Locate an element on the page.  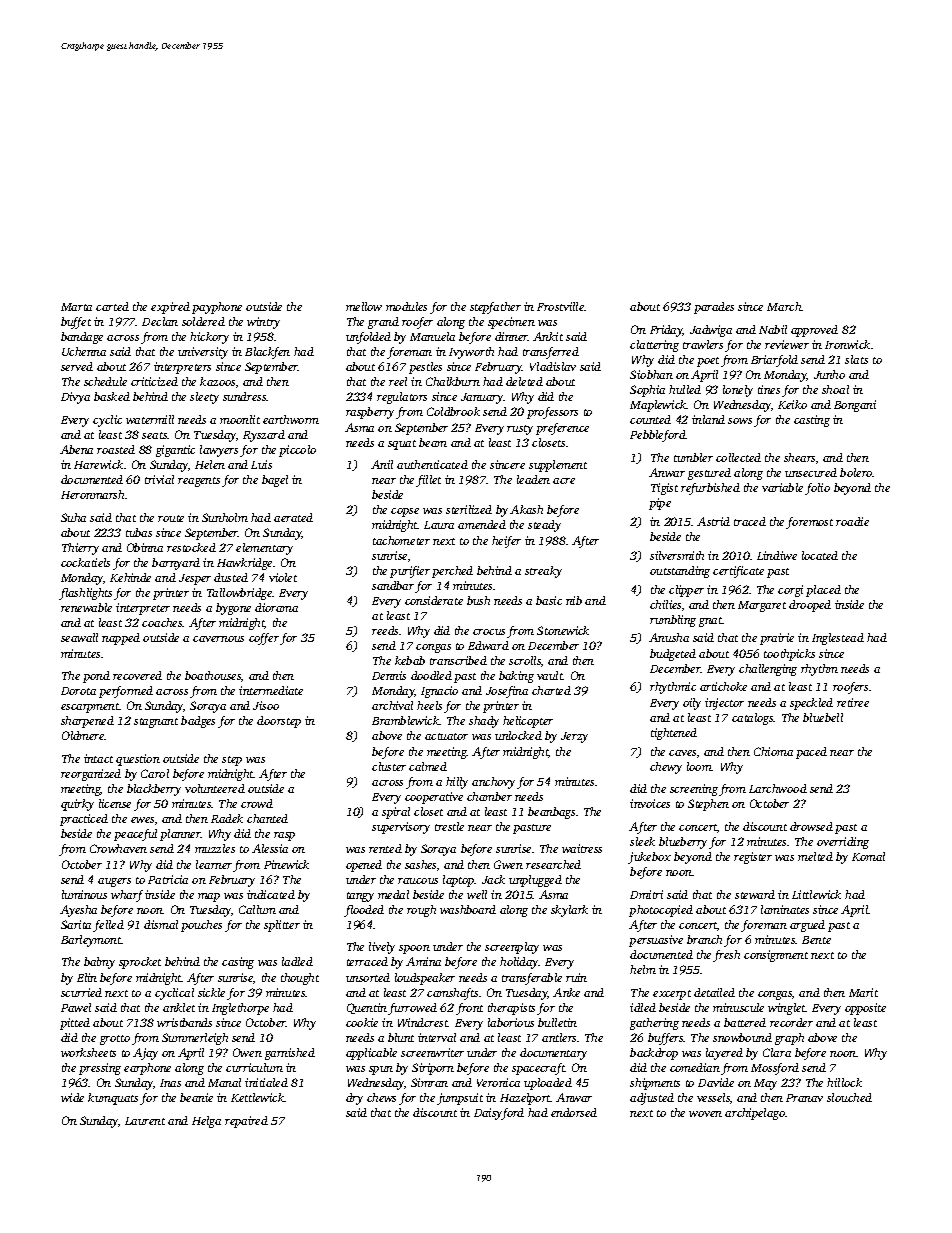
intermediate is located at coordinates (271, 690).
